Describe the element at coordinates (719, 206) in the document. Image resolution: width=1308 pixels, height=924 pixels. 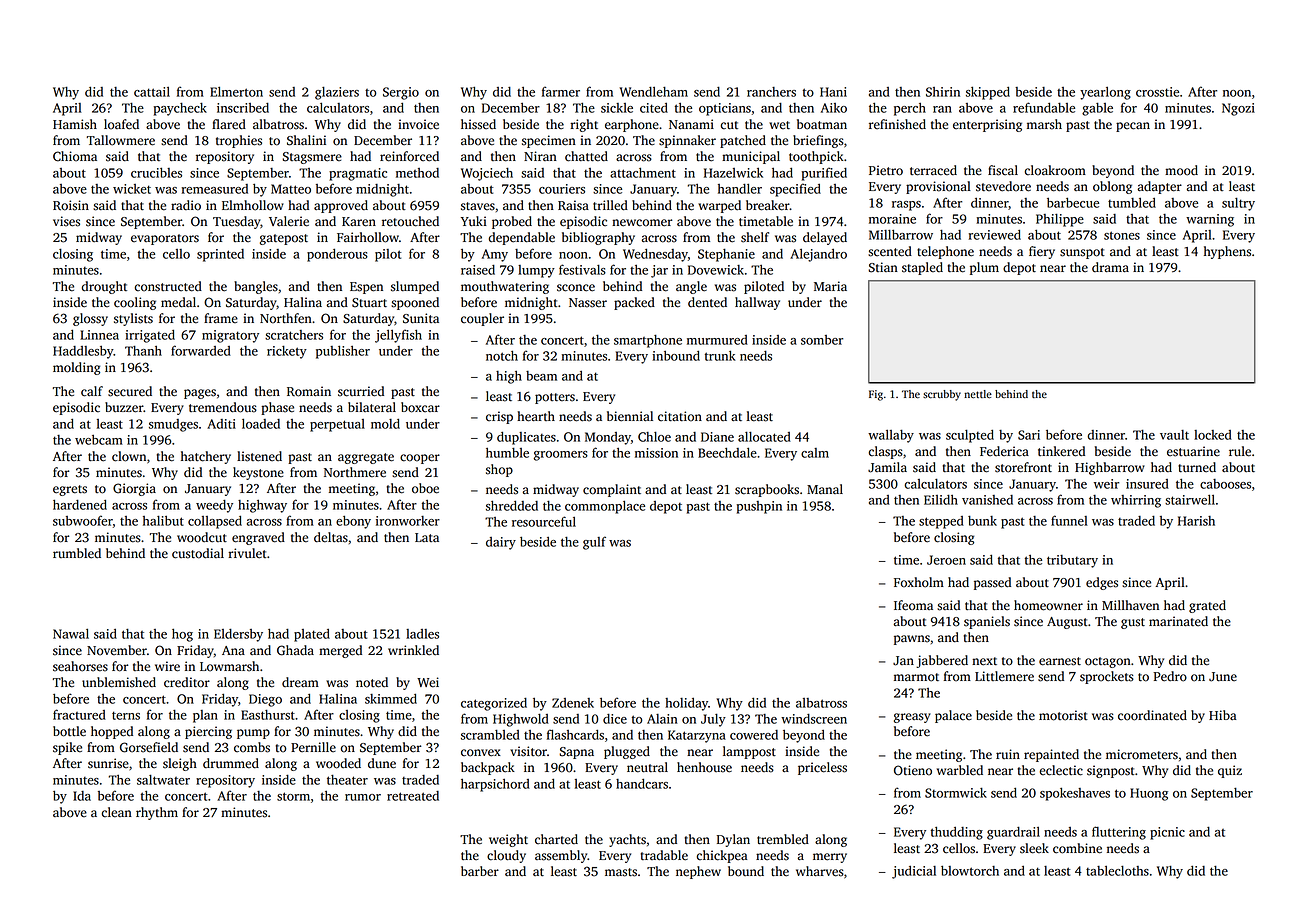
I see `warped` at that location.
